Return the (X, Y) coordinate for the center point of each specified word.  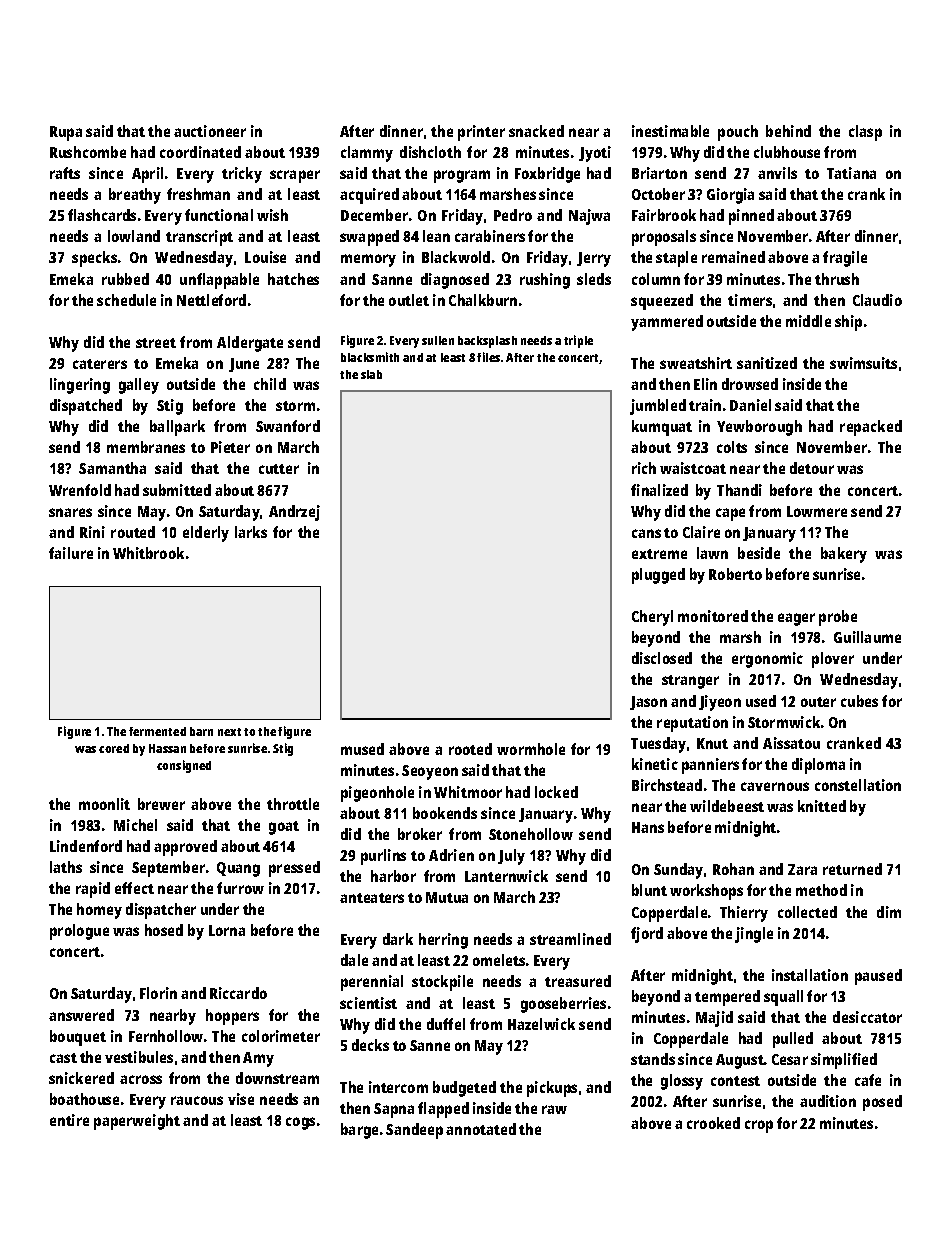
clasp (865, 133)
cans (646, 533)
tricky (242, 175)
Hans (648, 827)
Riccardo (238, 993)
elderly (206, 534)
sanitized (767, 363)
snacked (536, 131)
